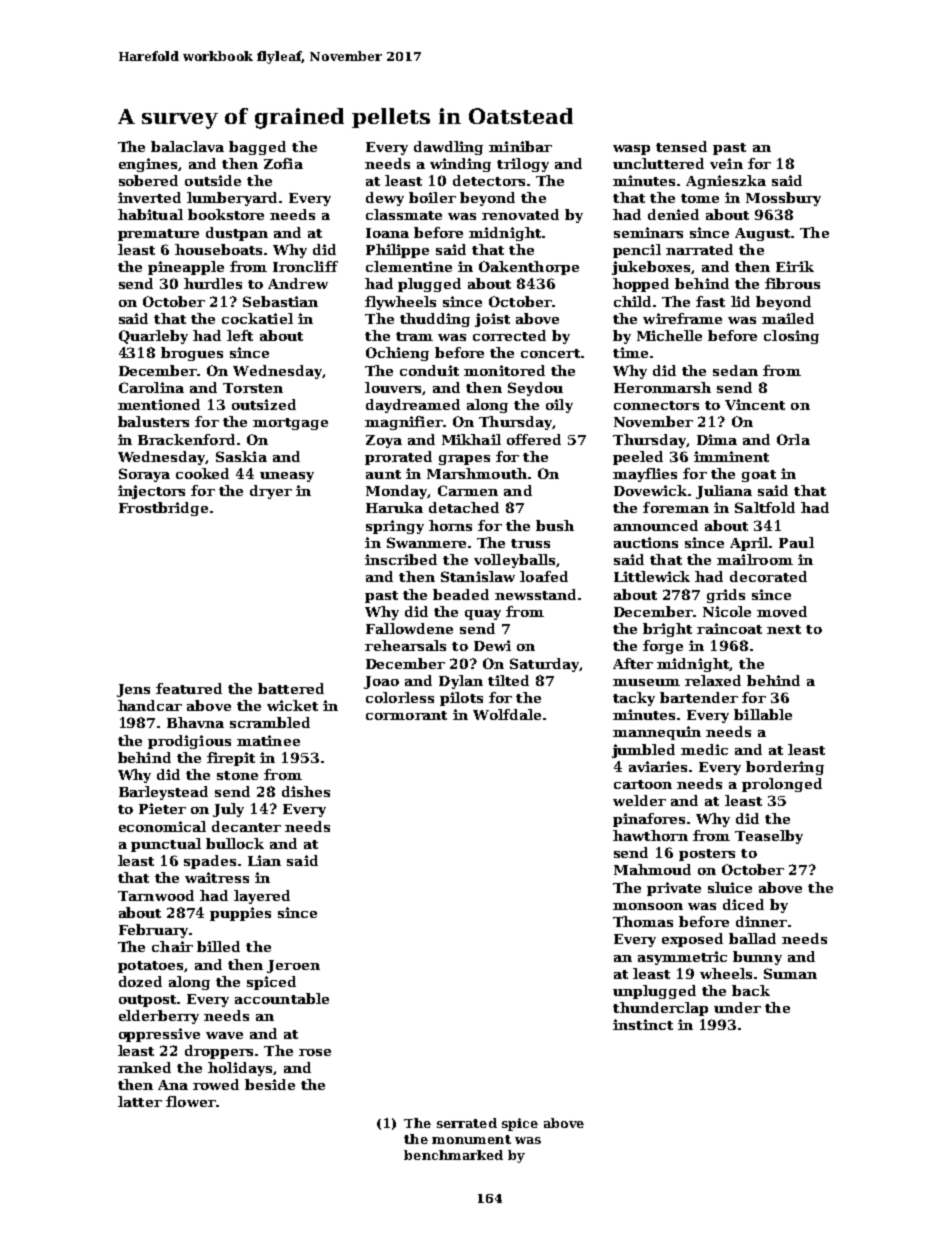 The image size is (952, 1233). Describe the element at coordinates (186, 439) in the document. I see `Brackenford` at that location.
